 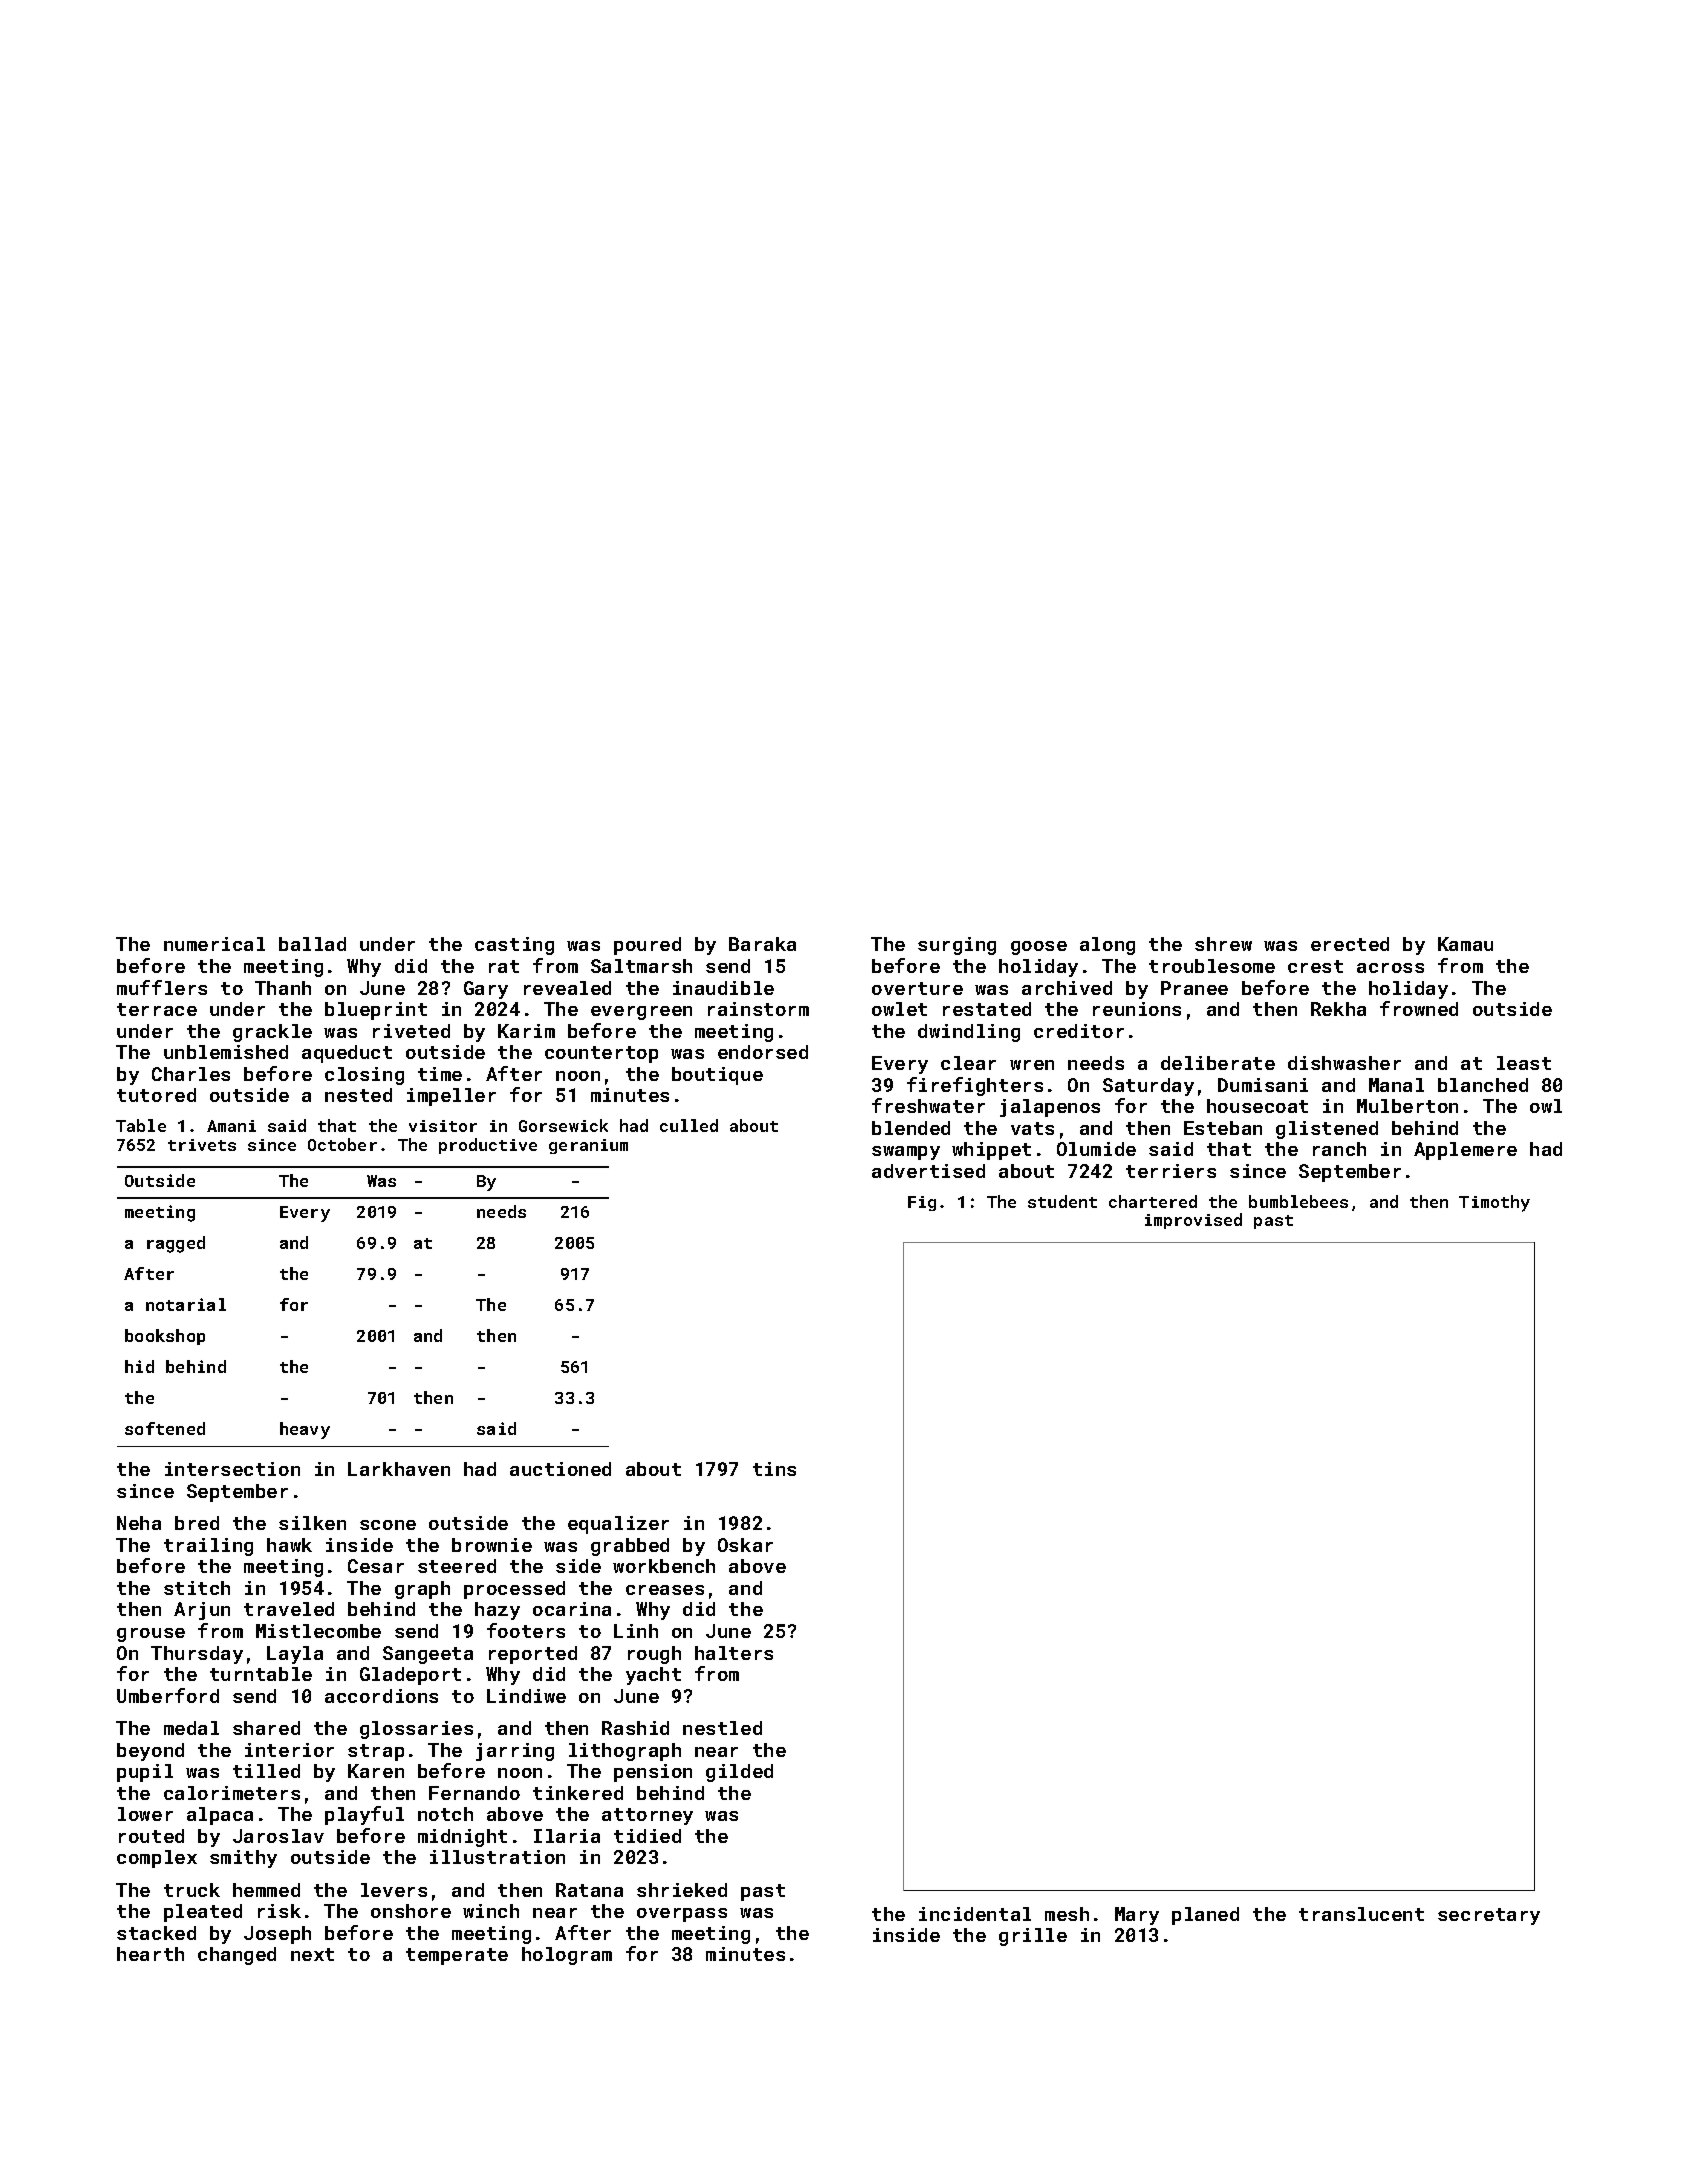 I want to click on Oskar, so click(x=745, y=1545).
